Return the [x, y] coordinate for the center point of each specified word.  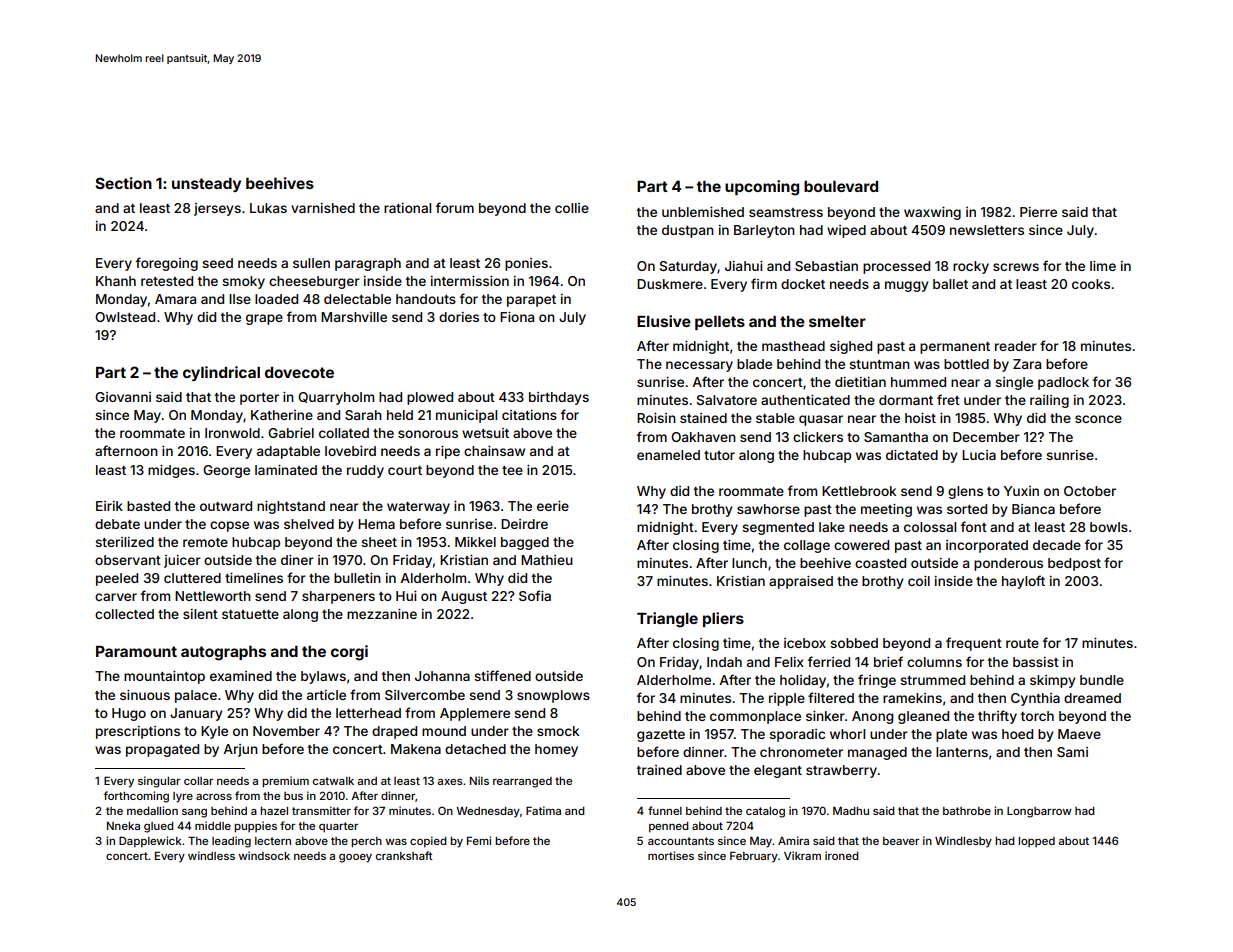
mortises [671, 855]
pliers [723, 619]
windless [211, 855]
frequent [974, 644]
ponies [526, 264]
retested [167, 281]
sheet [379, 542]
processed [896, 267]
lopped [1036, 842]
